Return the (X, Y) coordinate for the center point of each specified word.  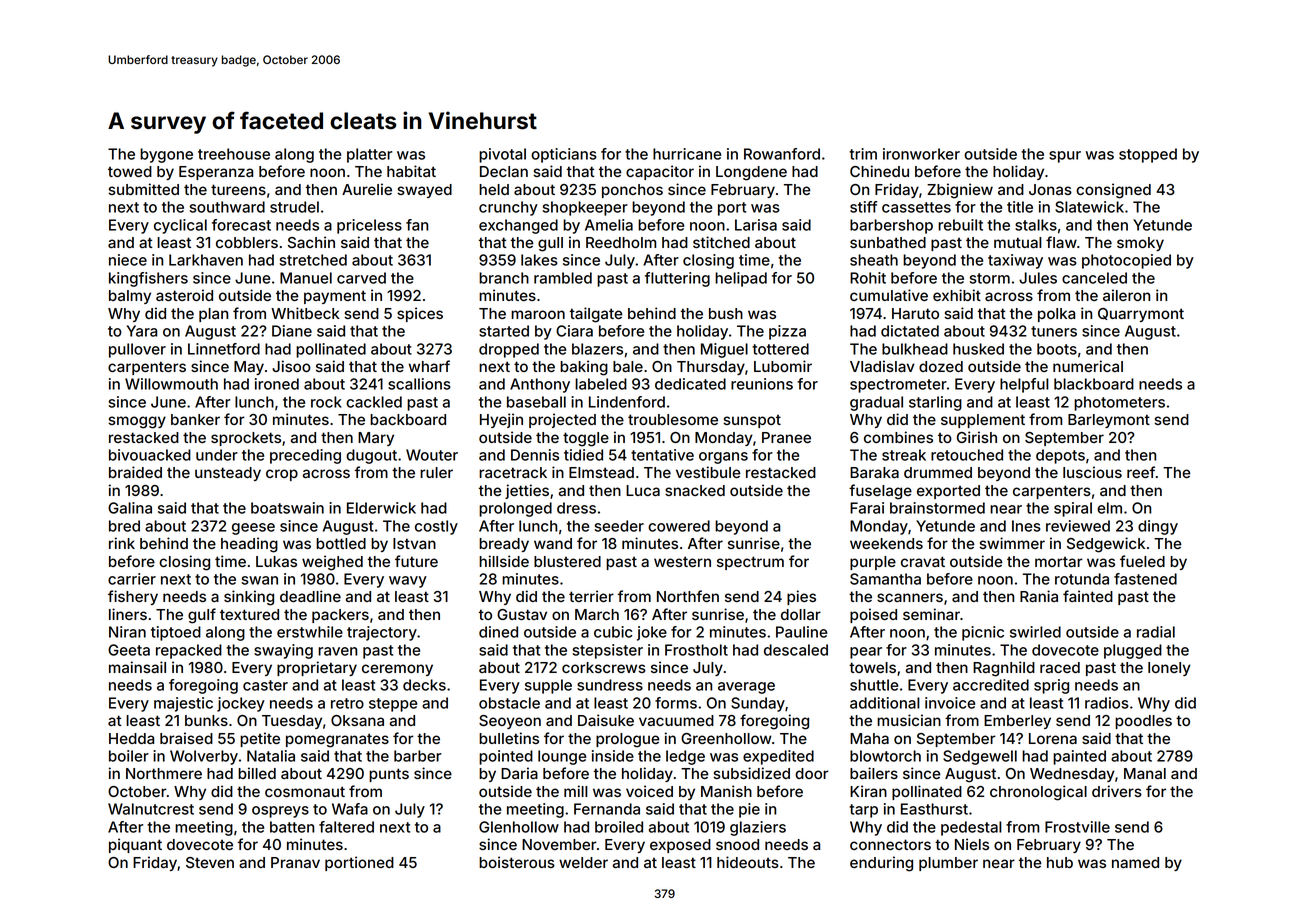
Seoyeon (510, 722)
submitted (143, 189)
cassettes (916, 207)
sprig (1051, 686)
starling (935, 403)
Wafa (350, 809)
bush (726, 313)
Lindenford (627, 402)
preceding (305, 456)
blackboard (1094, 384)
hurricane (687, 154)
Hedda (131, 738)
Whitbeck (305, 313)
